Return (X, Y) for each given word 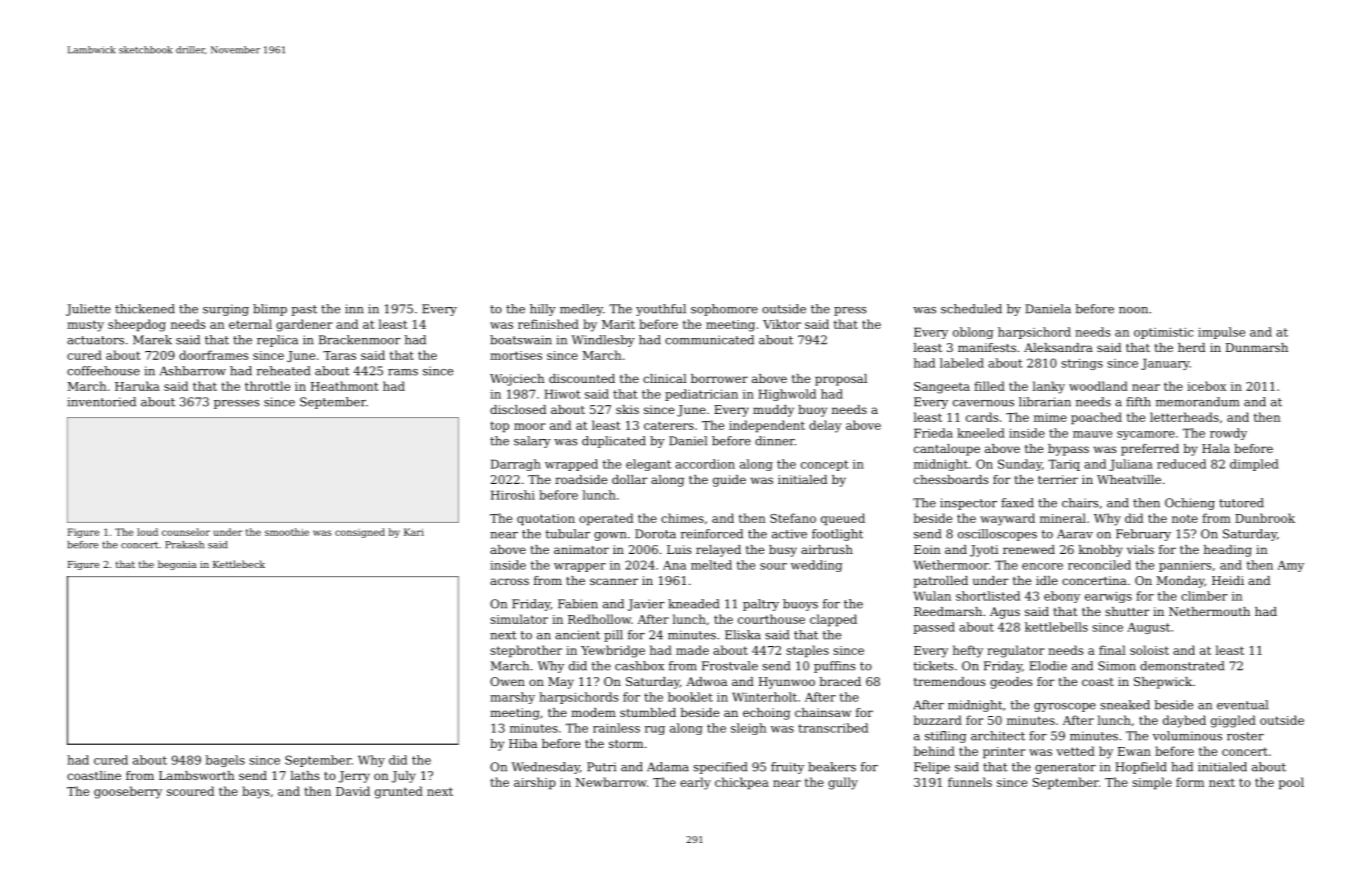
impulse (1221, 333)
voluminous (1187, 736)
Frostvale (730, 666)
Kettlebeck (239, 564)
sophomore (724, 310)
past (304, 310)
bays (255, 792)
